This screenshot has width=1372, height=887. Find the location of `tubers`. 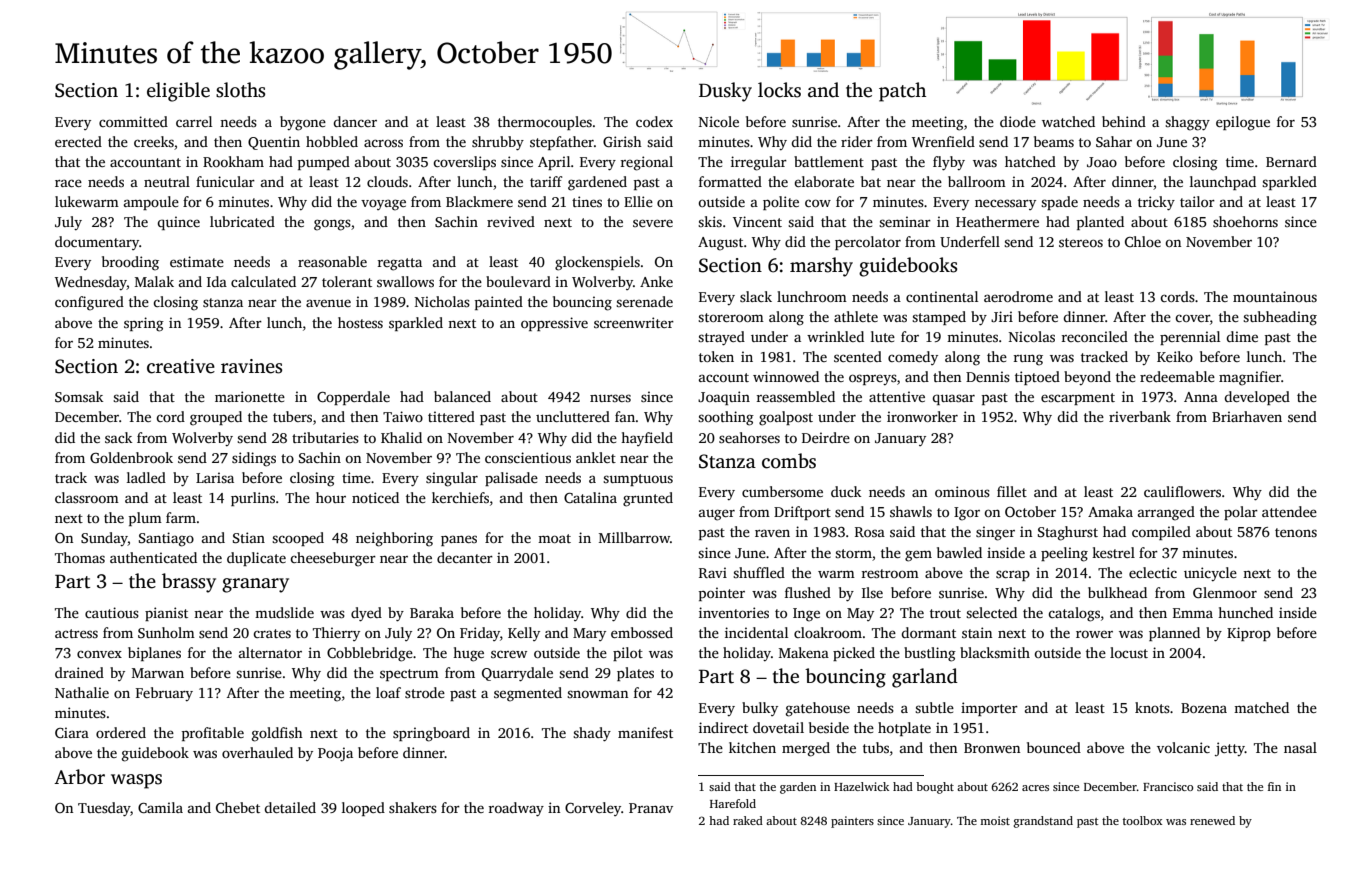

tubers is located at coordinates (292, 416).
